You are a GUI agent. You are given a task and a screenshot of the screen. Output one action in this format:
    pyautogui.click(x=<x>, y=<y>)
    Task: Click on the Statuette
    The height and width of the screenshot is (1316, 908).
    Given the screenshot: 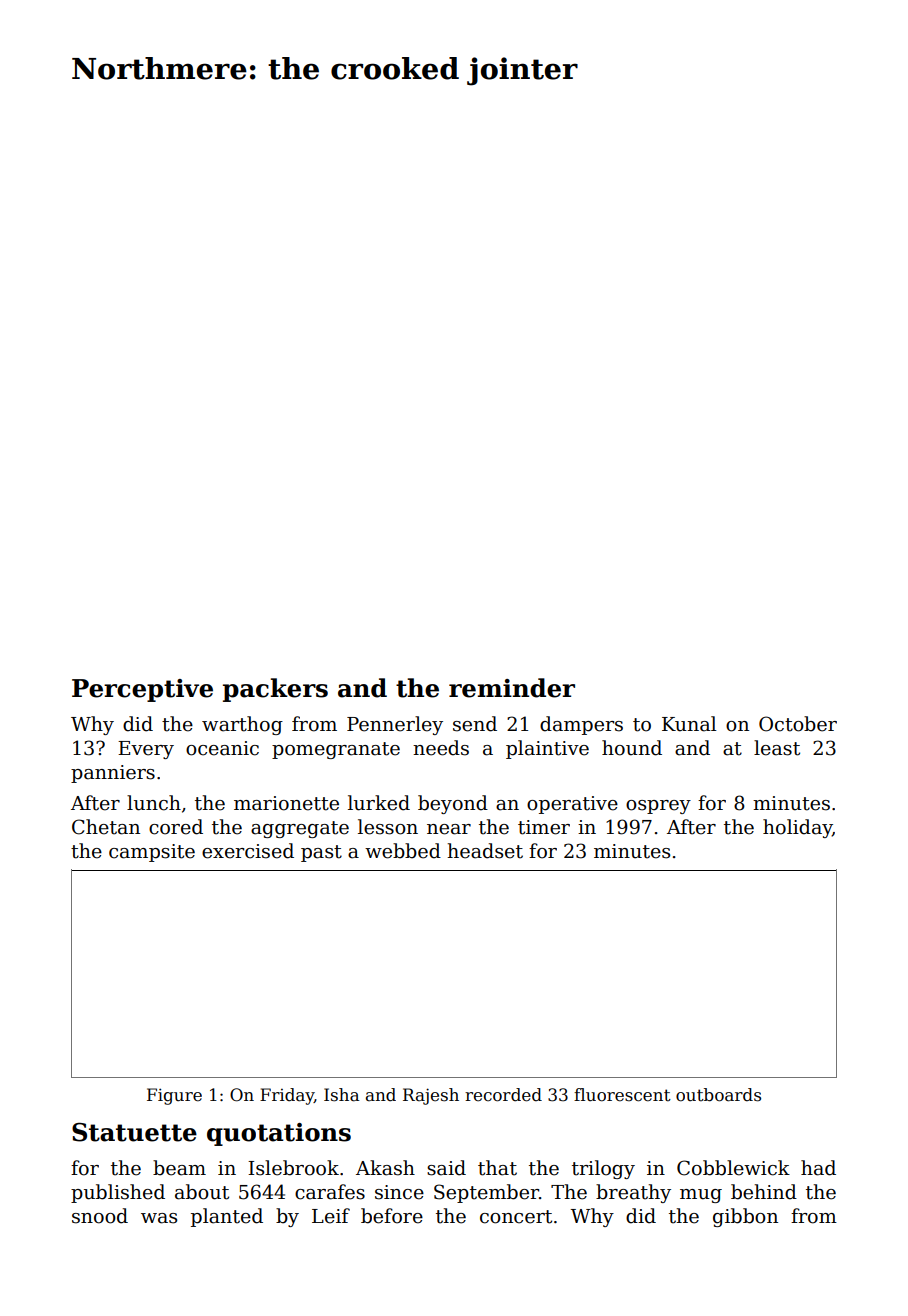 What is the action you would take?
    pyautogui.click(x=134, y=1132)
